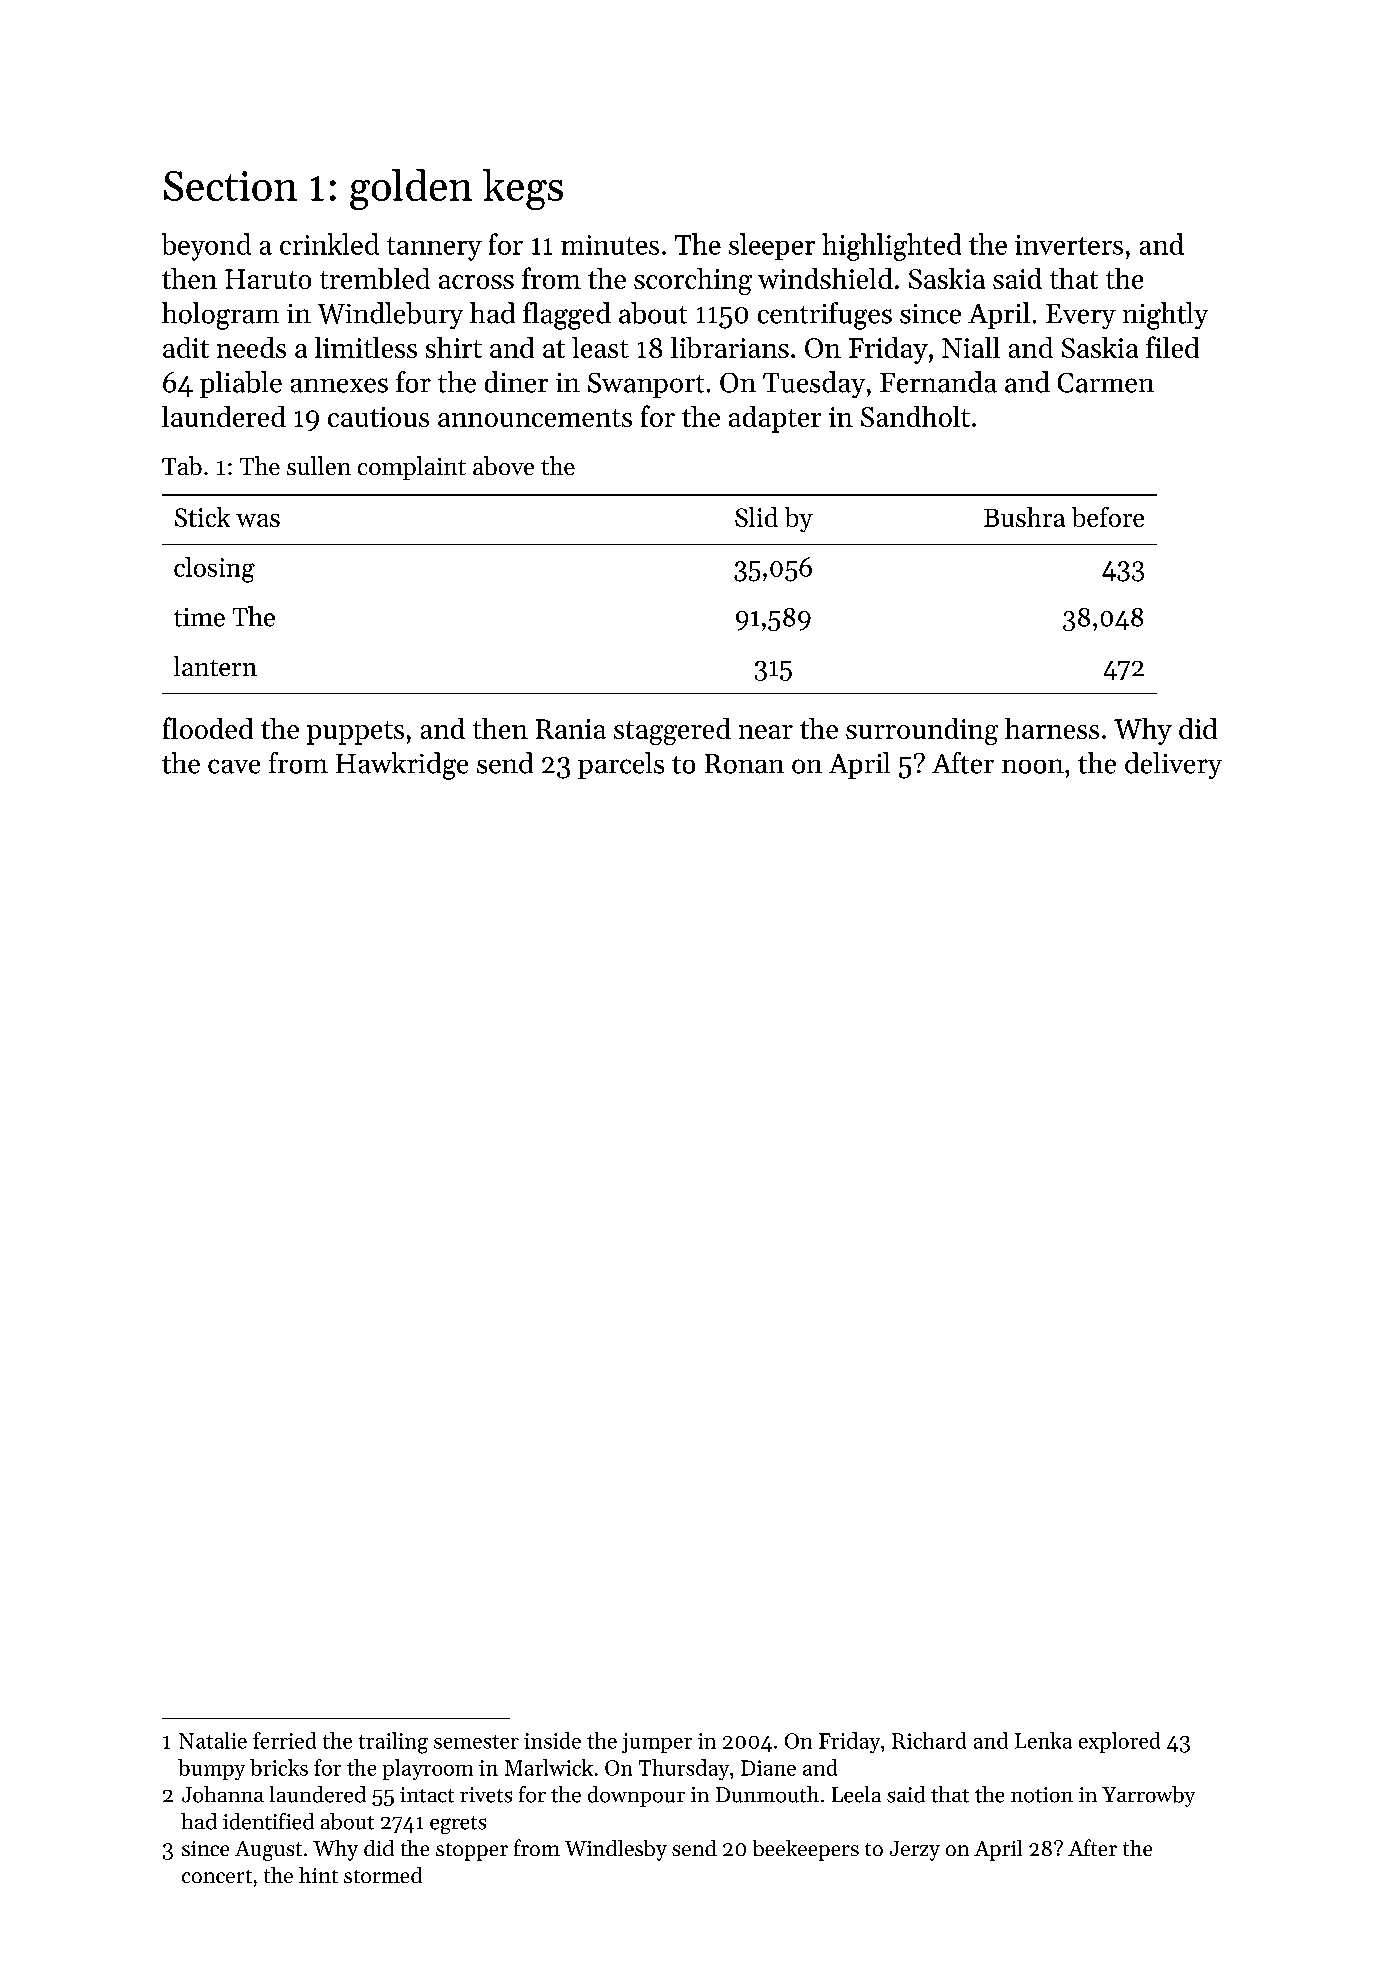 This screenshot has height=1969, width=1386. What do you see at coordinates (571, 729) in the screenshot?
I see `Rania` at bounding box center [571, 729].
